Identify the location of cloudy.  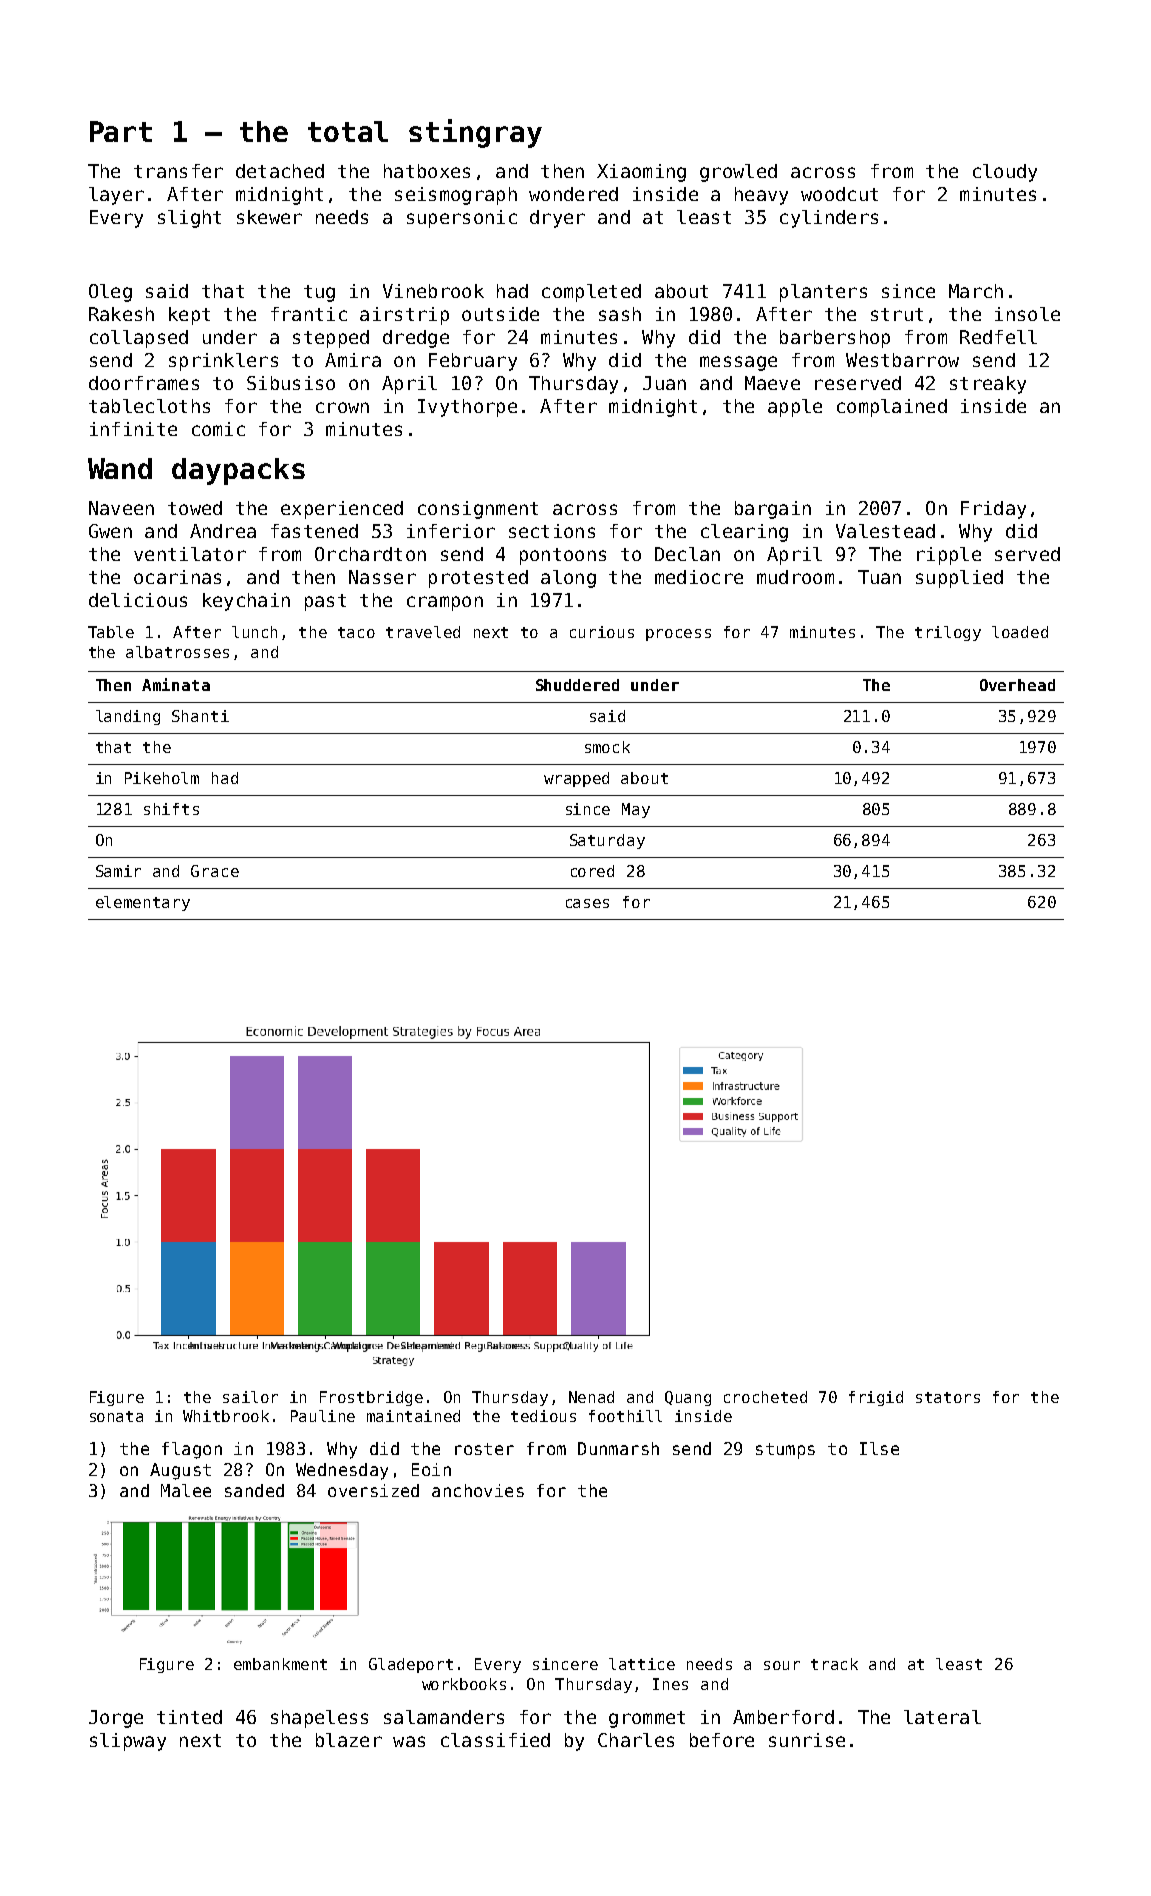
(1005, 173).
